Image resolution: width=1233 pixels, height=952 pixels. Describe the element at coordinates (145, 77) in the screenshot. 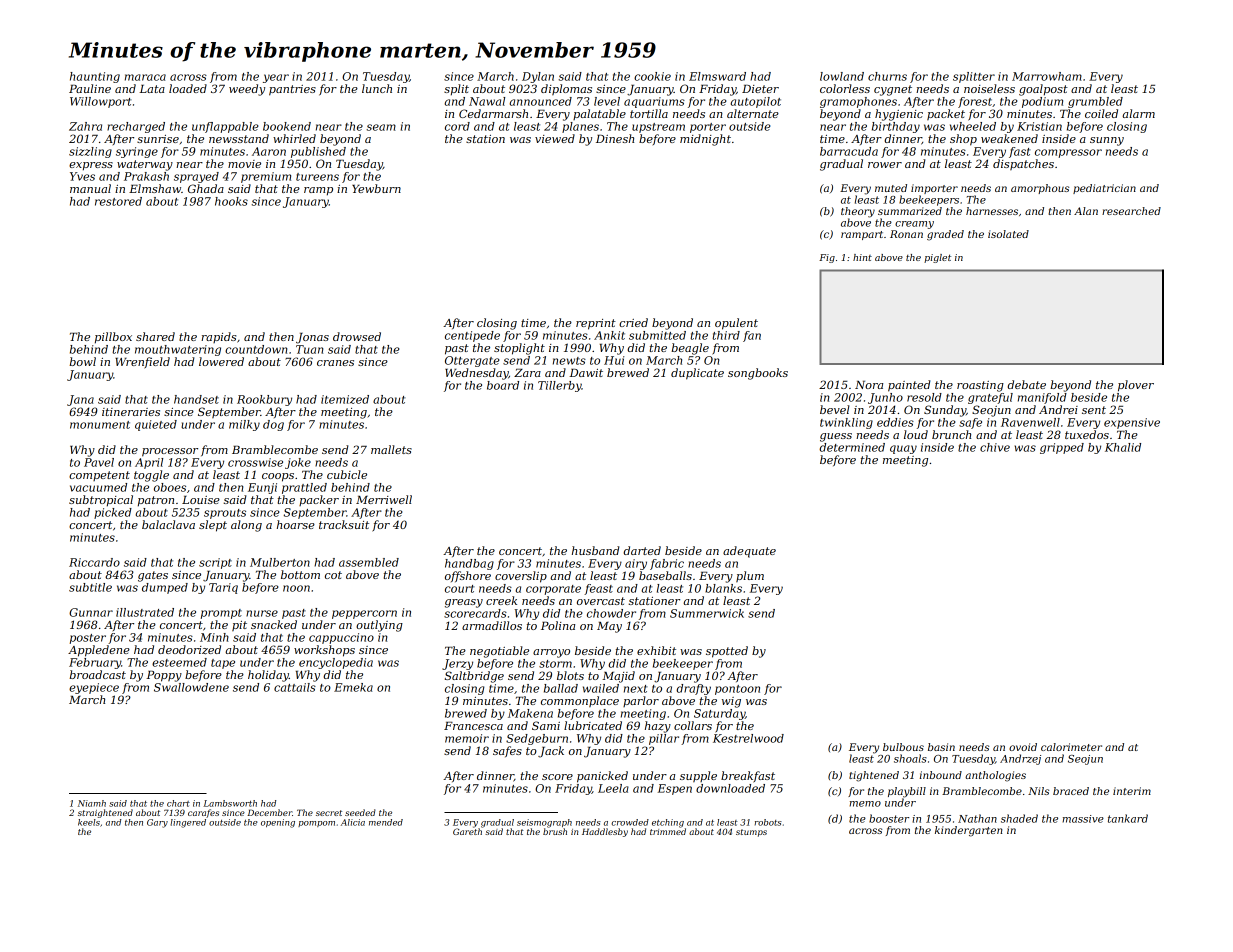

I see `maraca` at that location.
